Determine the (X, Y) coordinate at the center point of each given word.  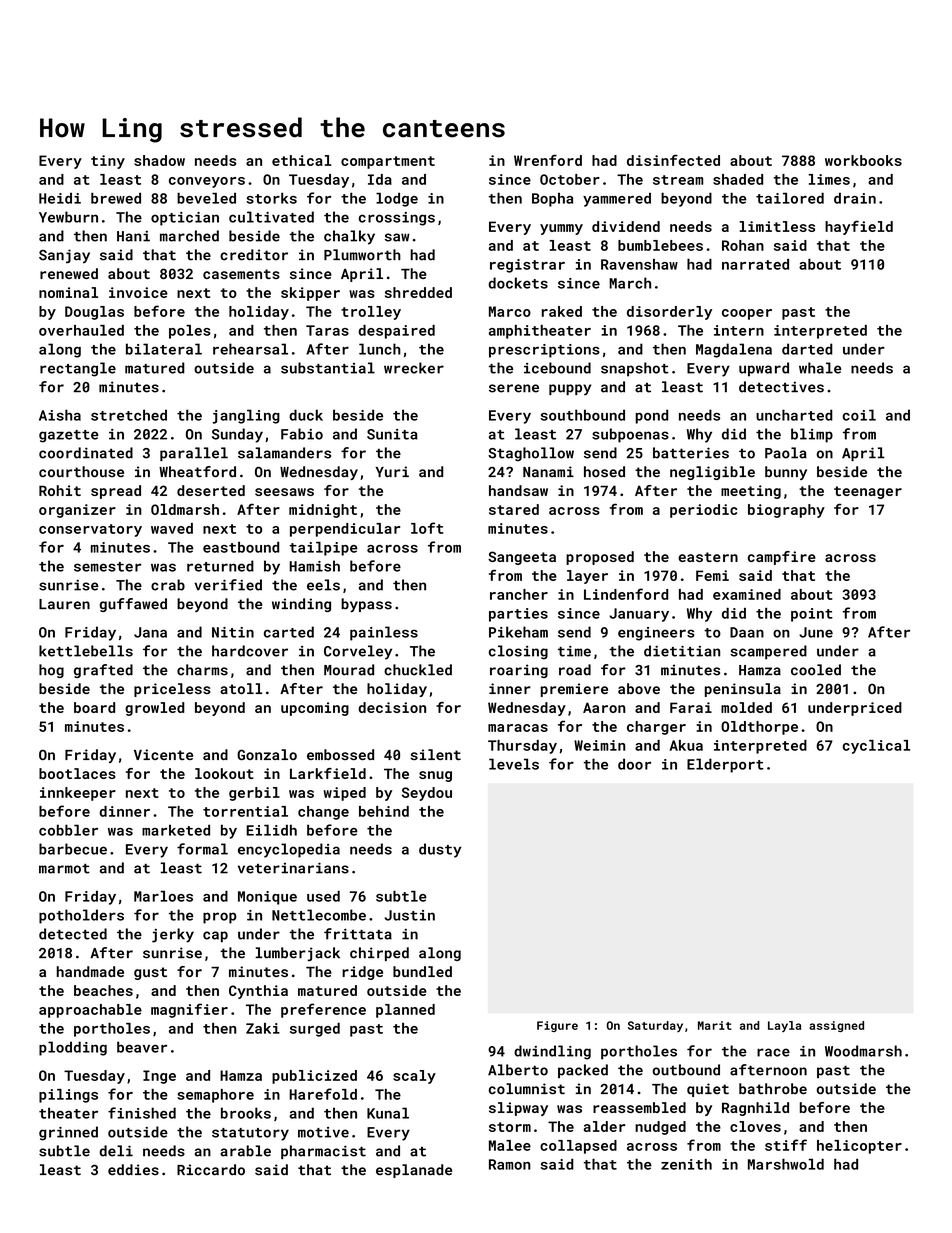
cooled (816, 670)
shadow (159, 160)
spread (116, 492)
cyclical (876, 747)
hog (51, 671)
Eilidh (271, 830)
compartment (388, 162)
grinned (68, 1133)
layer (587, 577)
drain (855, 198)
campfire (782, 558)
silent (436, 754)
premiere (574, 690)
